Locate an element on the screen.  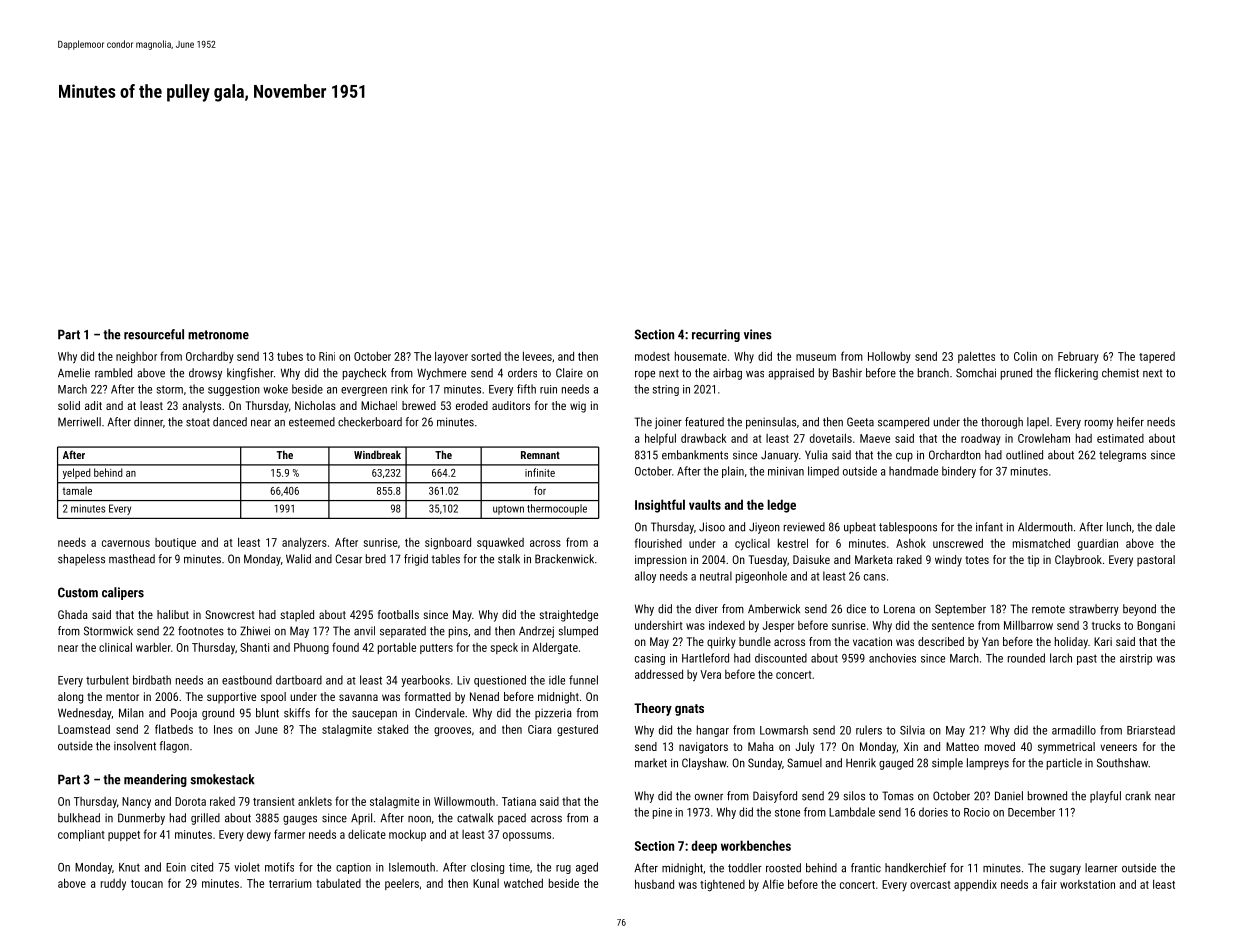
Ghada is located at coordinates (73, 614).
